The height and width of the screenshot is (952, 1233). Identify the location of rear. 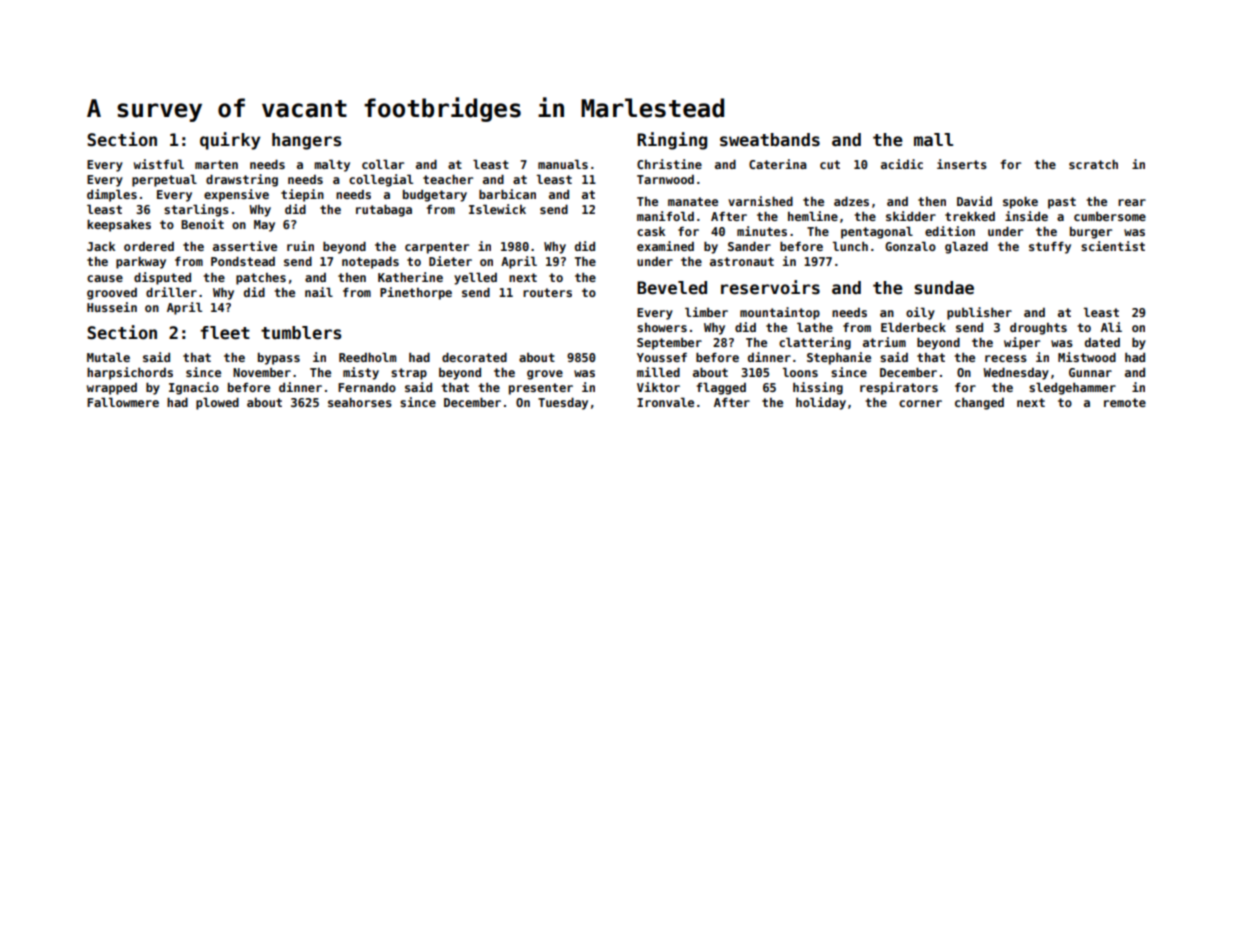
(1132, 202).
